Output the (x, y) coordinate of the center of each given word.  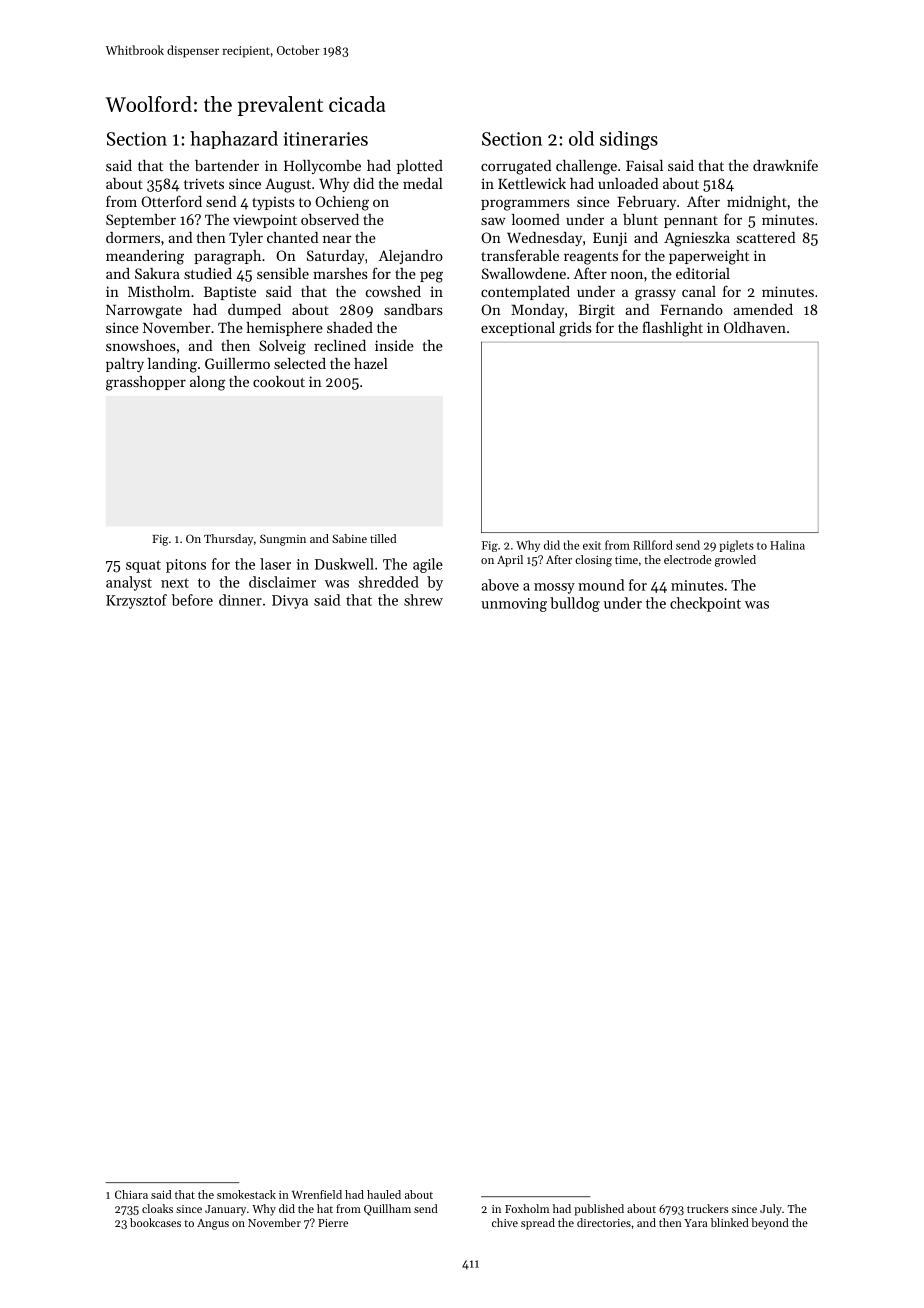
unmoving (514, 605)
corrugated (516, 167)
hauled (384, 1194)
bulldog (575, 604)
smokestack (246, 1194)
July (771, 1210)
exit (592, 545)
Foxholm (527, 1208)
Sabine (349, 538)
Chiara (131, 1194)
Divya (290, 602)
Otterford (171, 201)
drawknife (785, 165)
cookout (279, 381)
